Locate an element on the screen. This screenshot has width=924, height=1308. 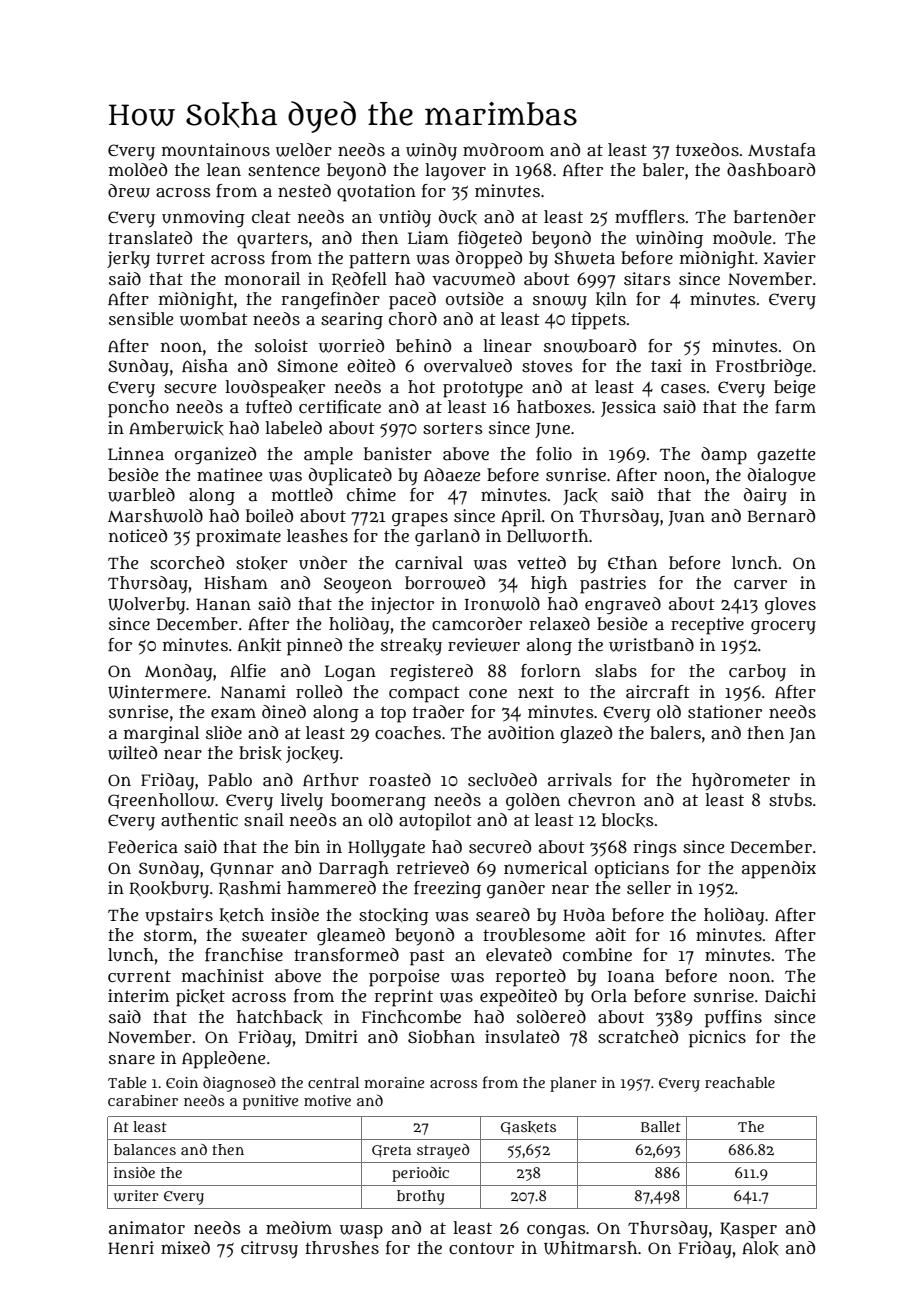
snare is located at coordinates (132, 1059).
